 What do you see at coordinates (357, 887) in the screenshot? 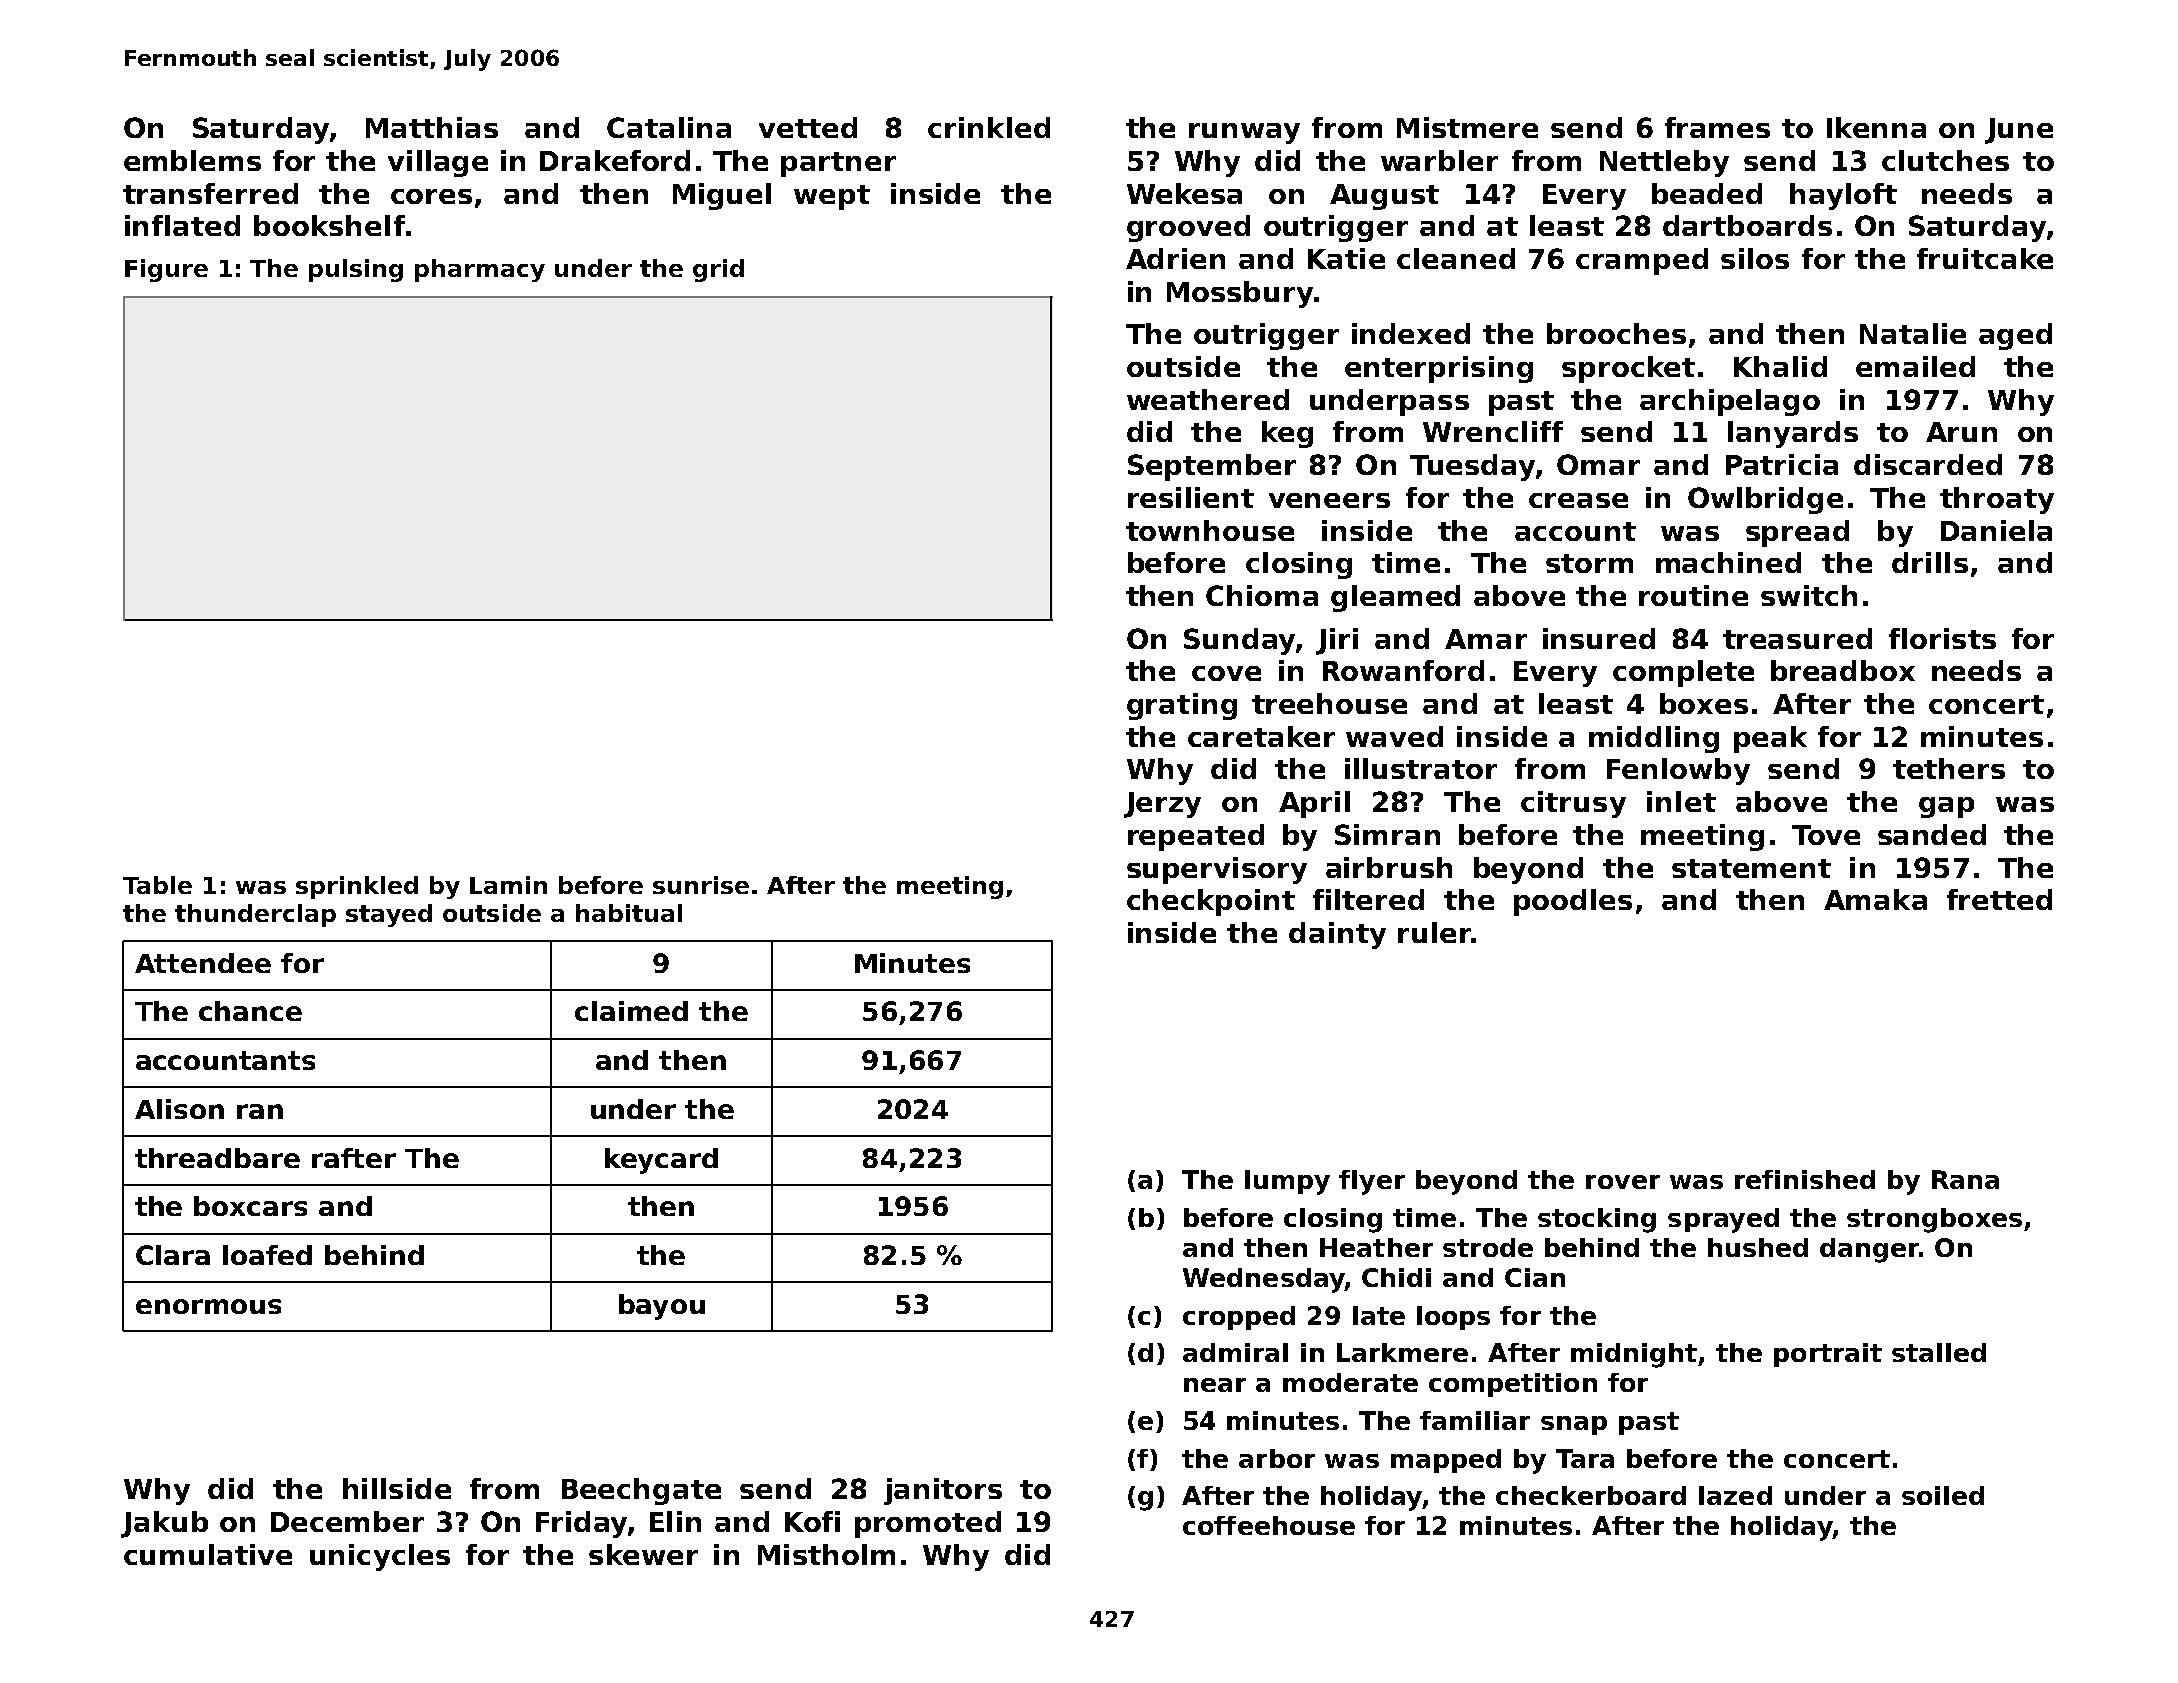
I see `sprinkled` at bounding box center [357, 887].
